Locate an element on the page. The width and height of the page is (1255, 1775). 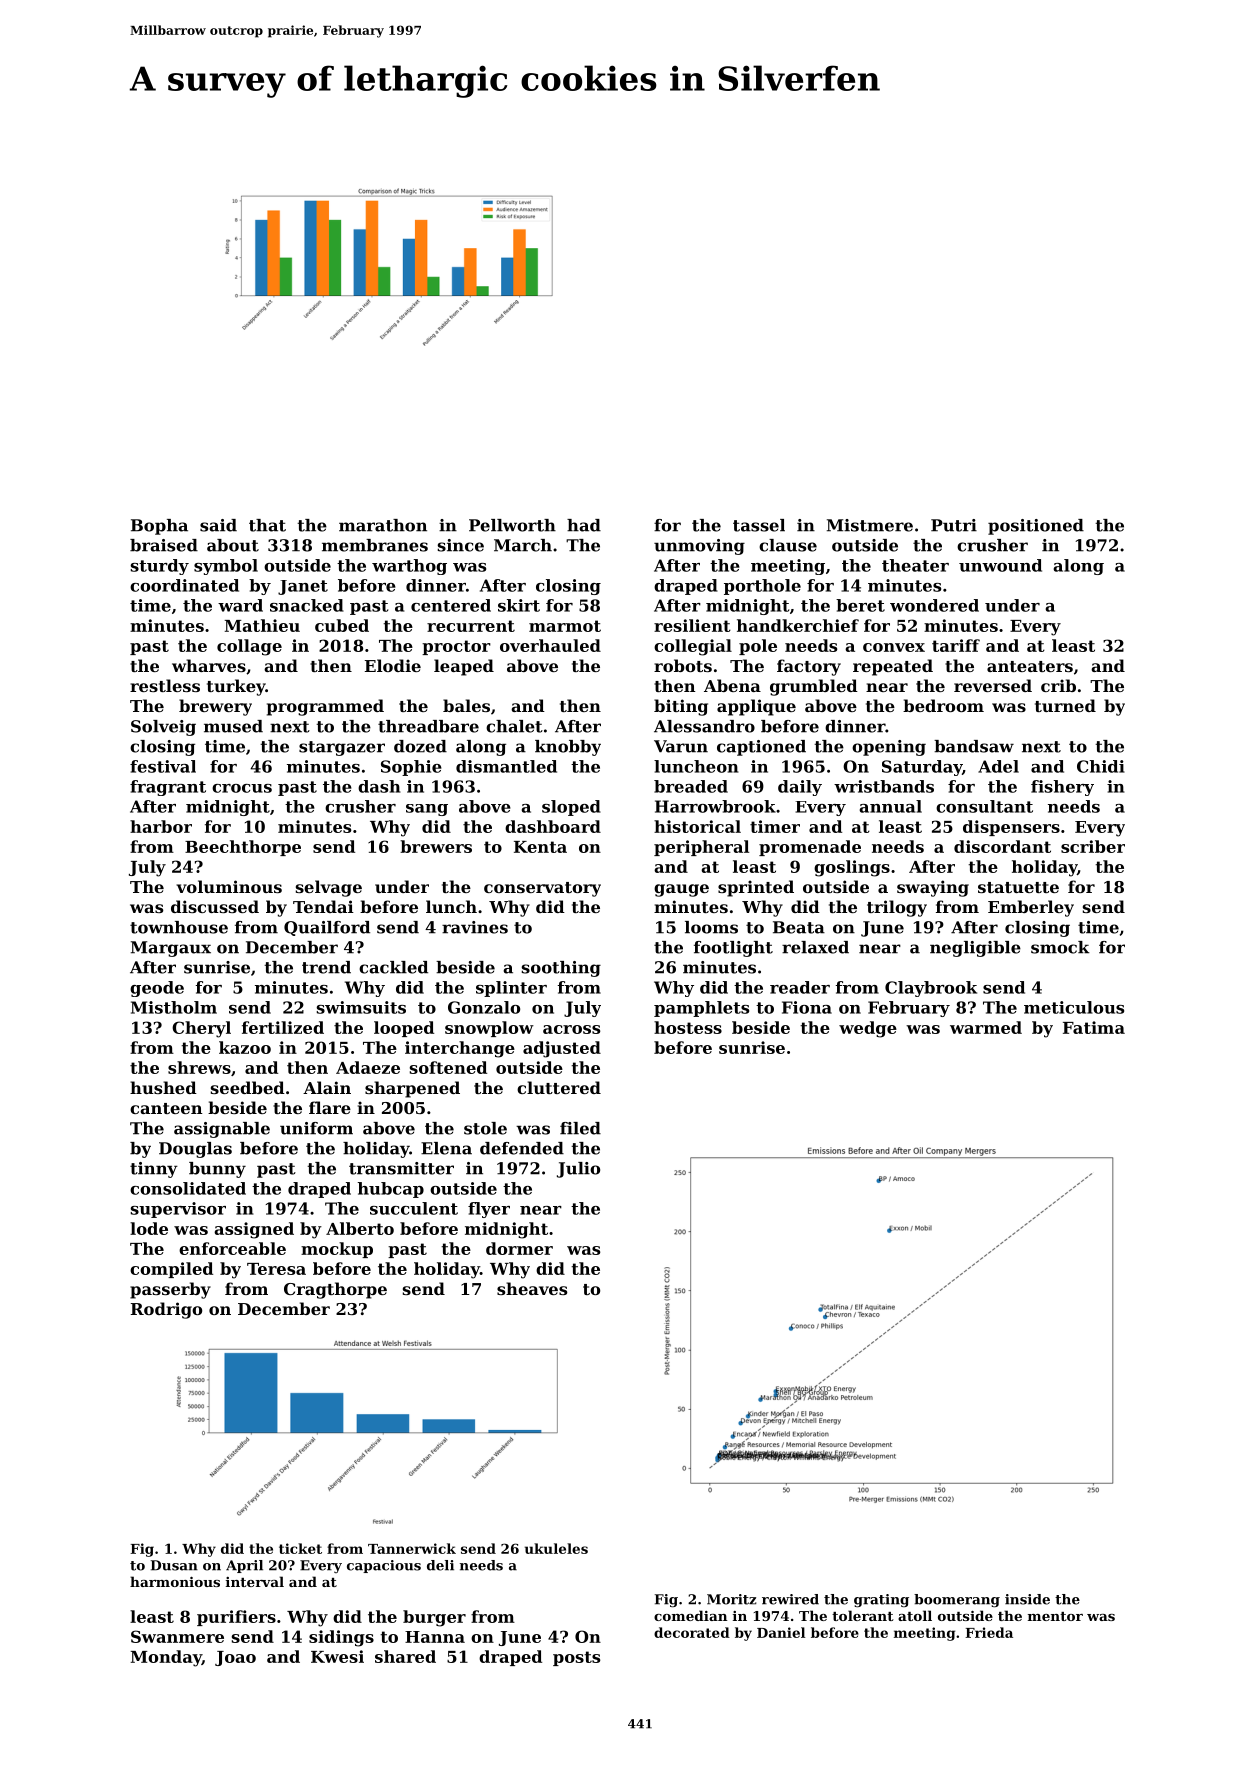
enforceable is located at coordinates (232, 1248).
